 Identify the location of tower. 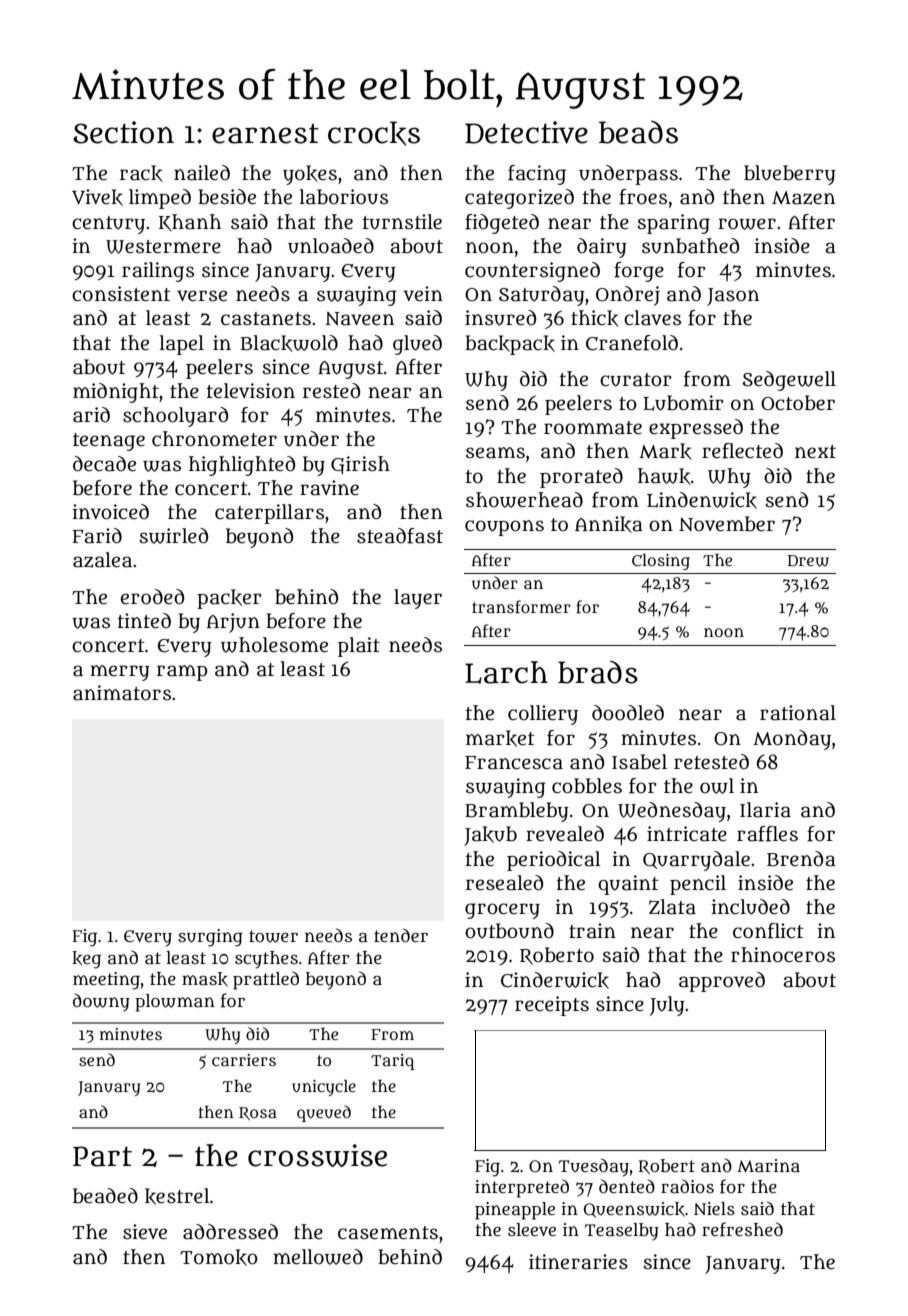
(273, 936).
